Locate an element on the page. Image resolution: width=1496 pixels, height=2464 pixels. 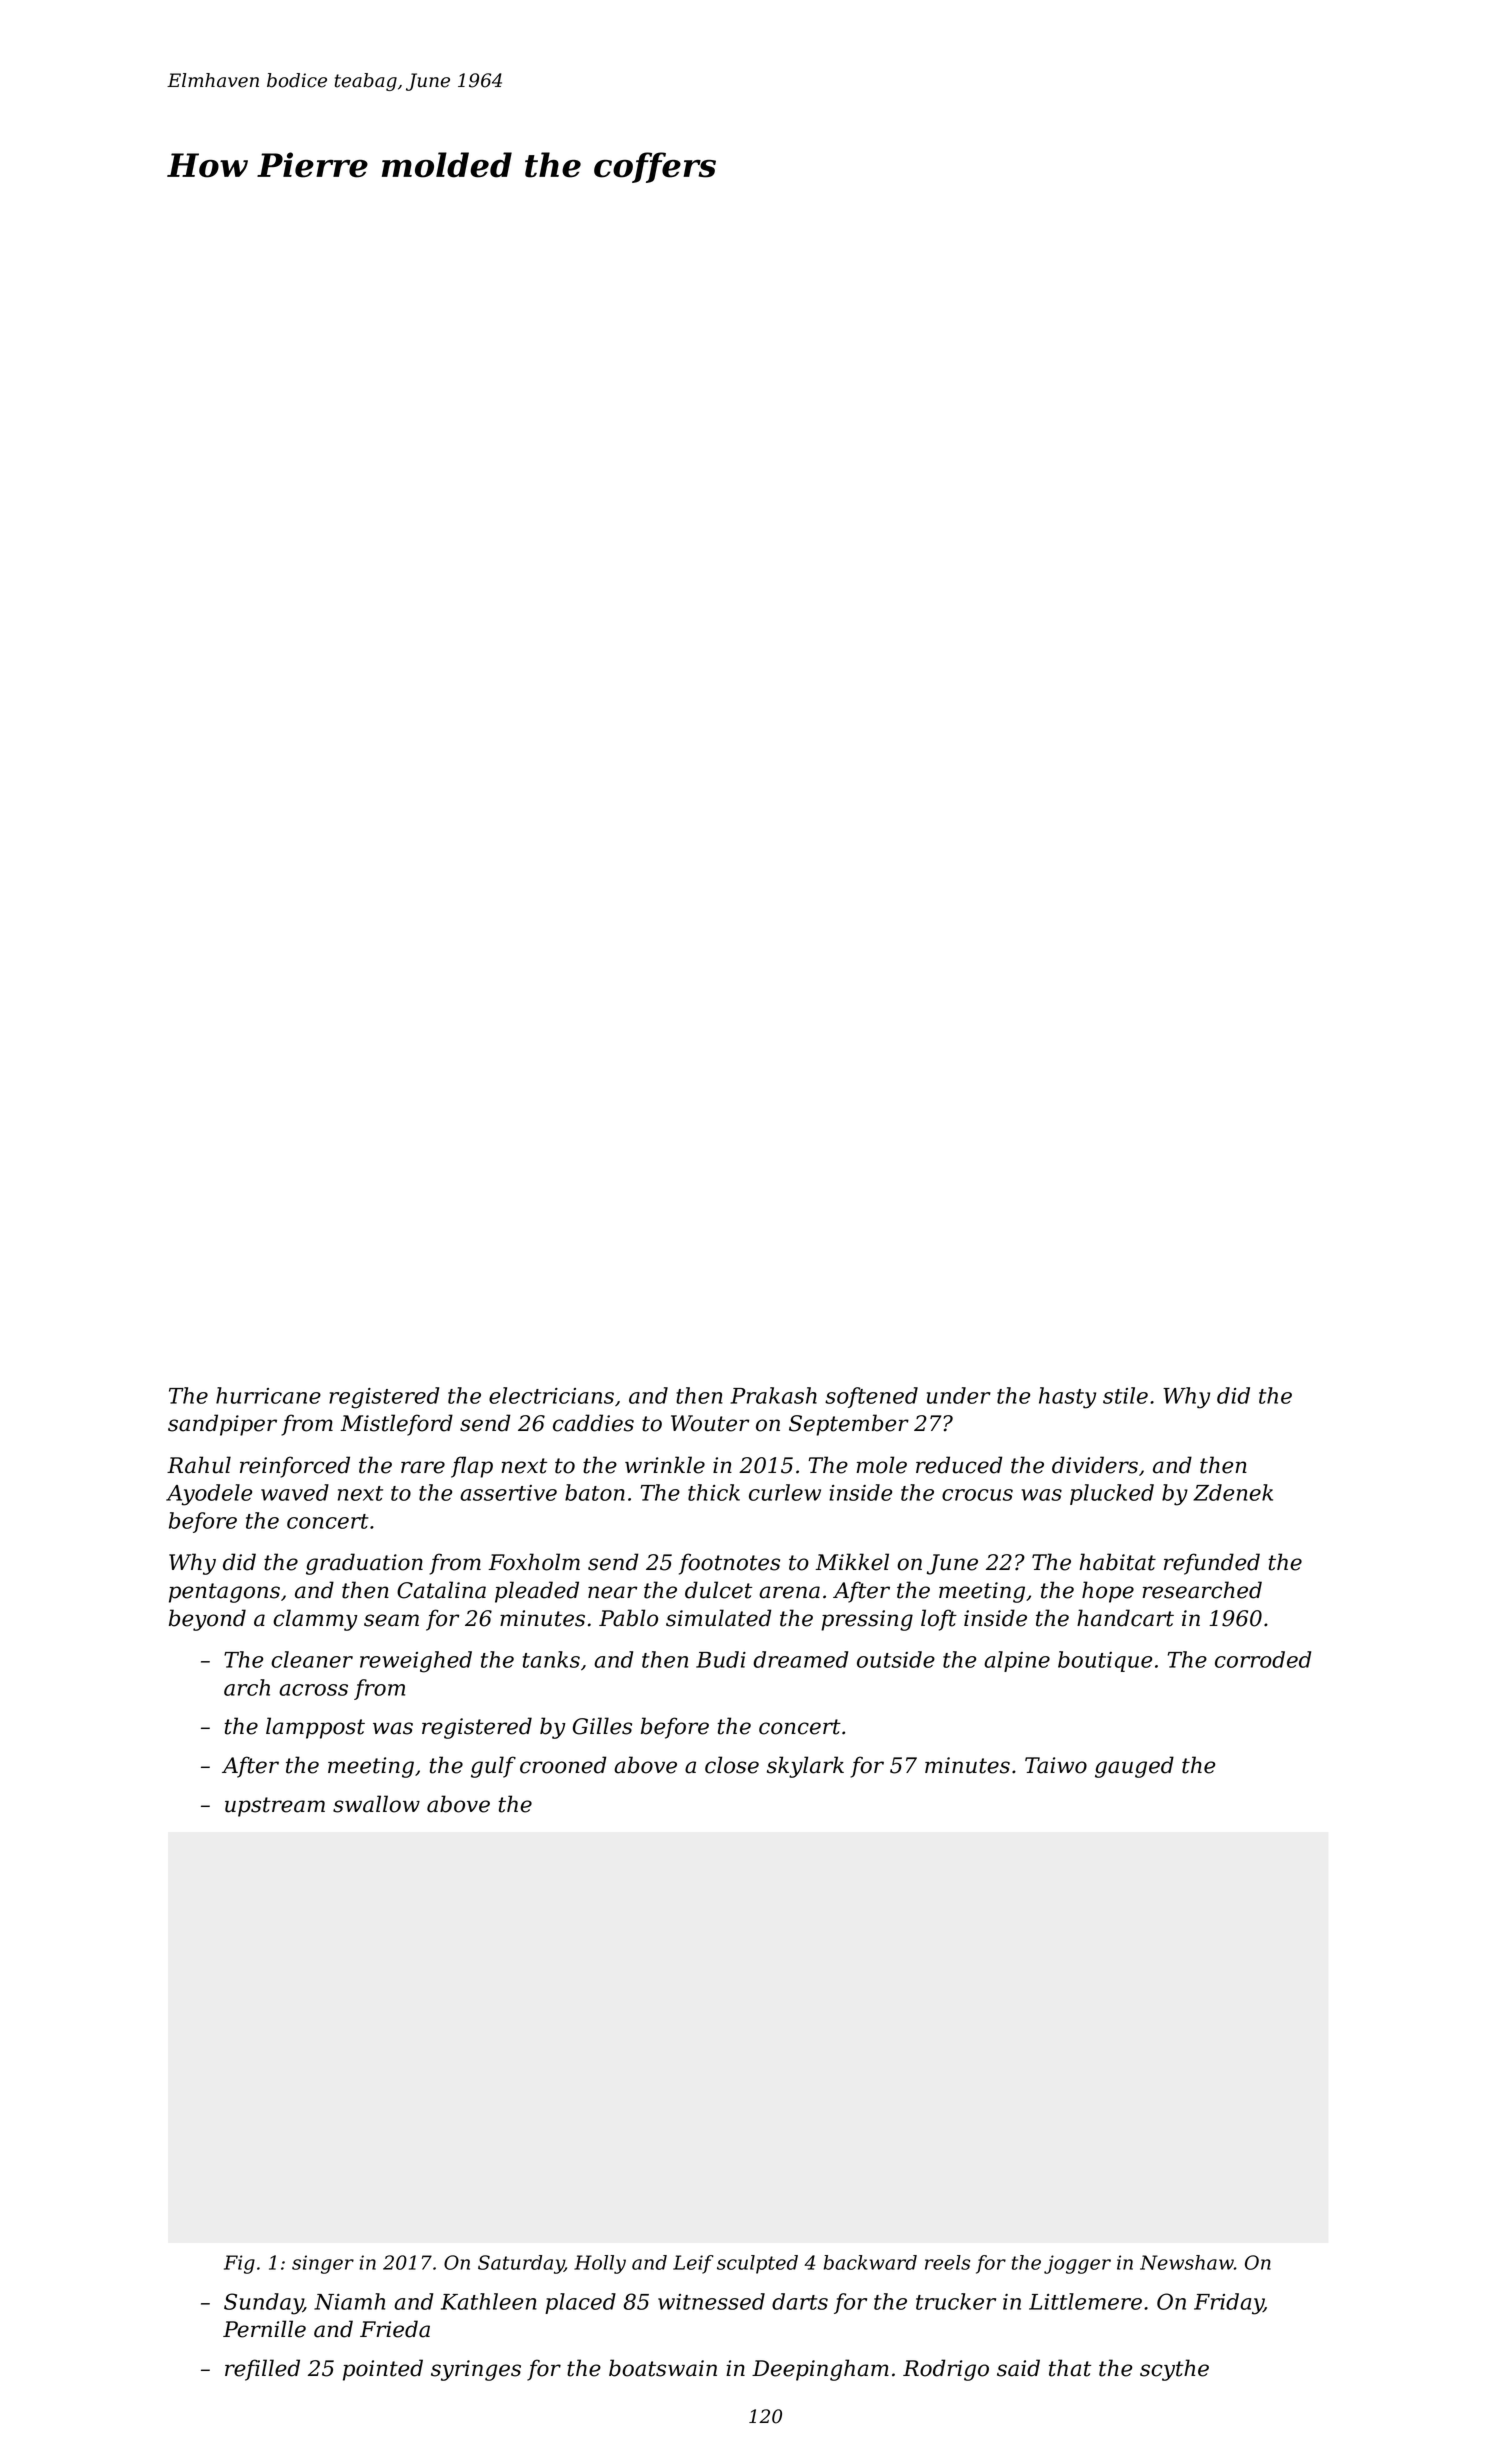
that is located at coordinates (1070, 2368).
